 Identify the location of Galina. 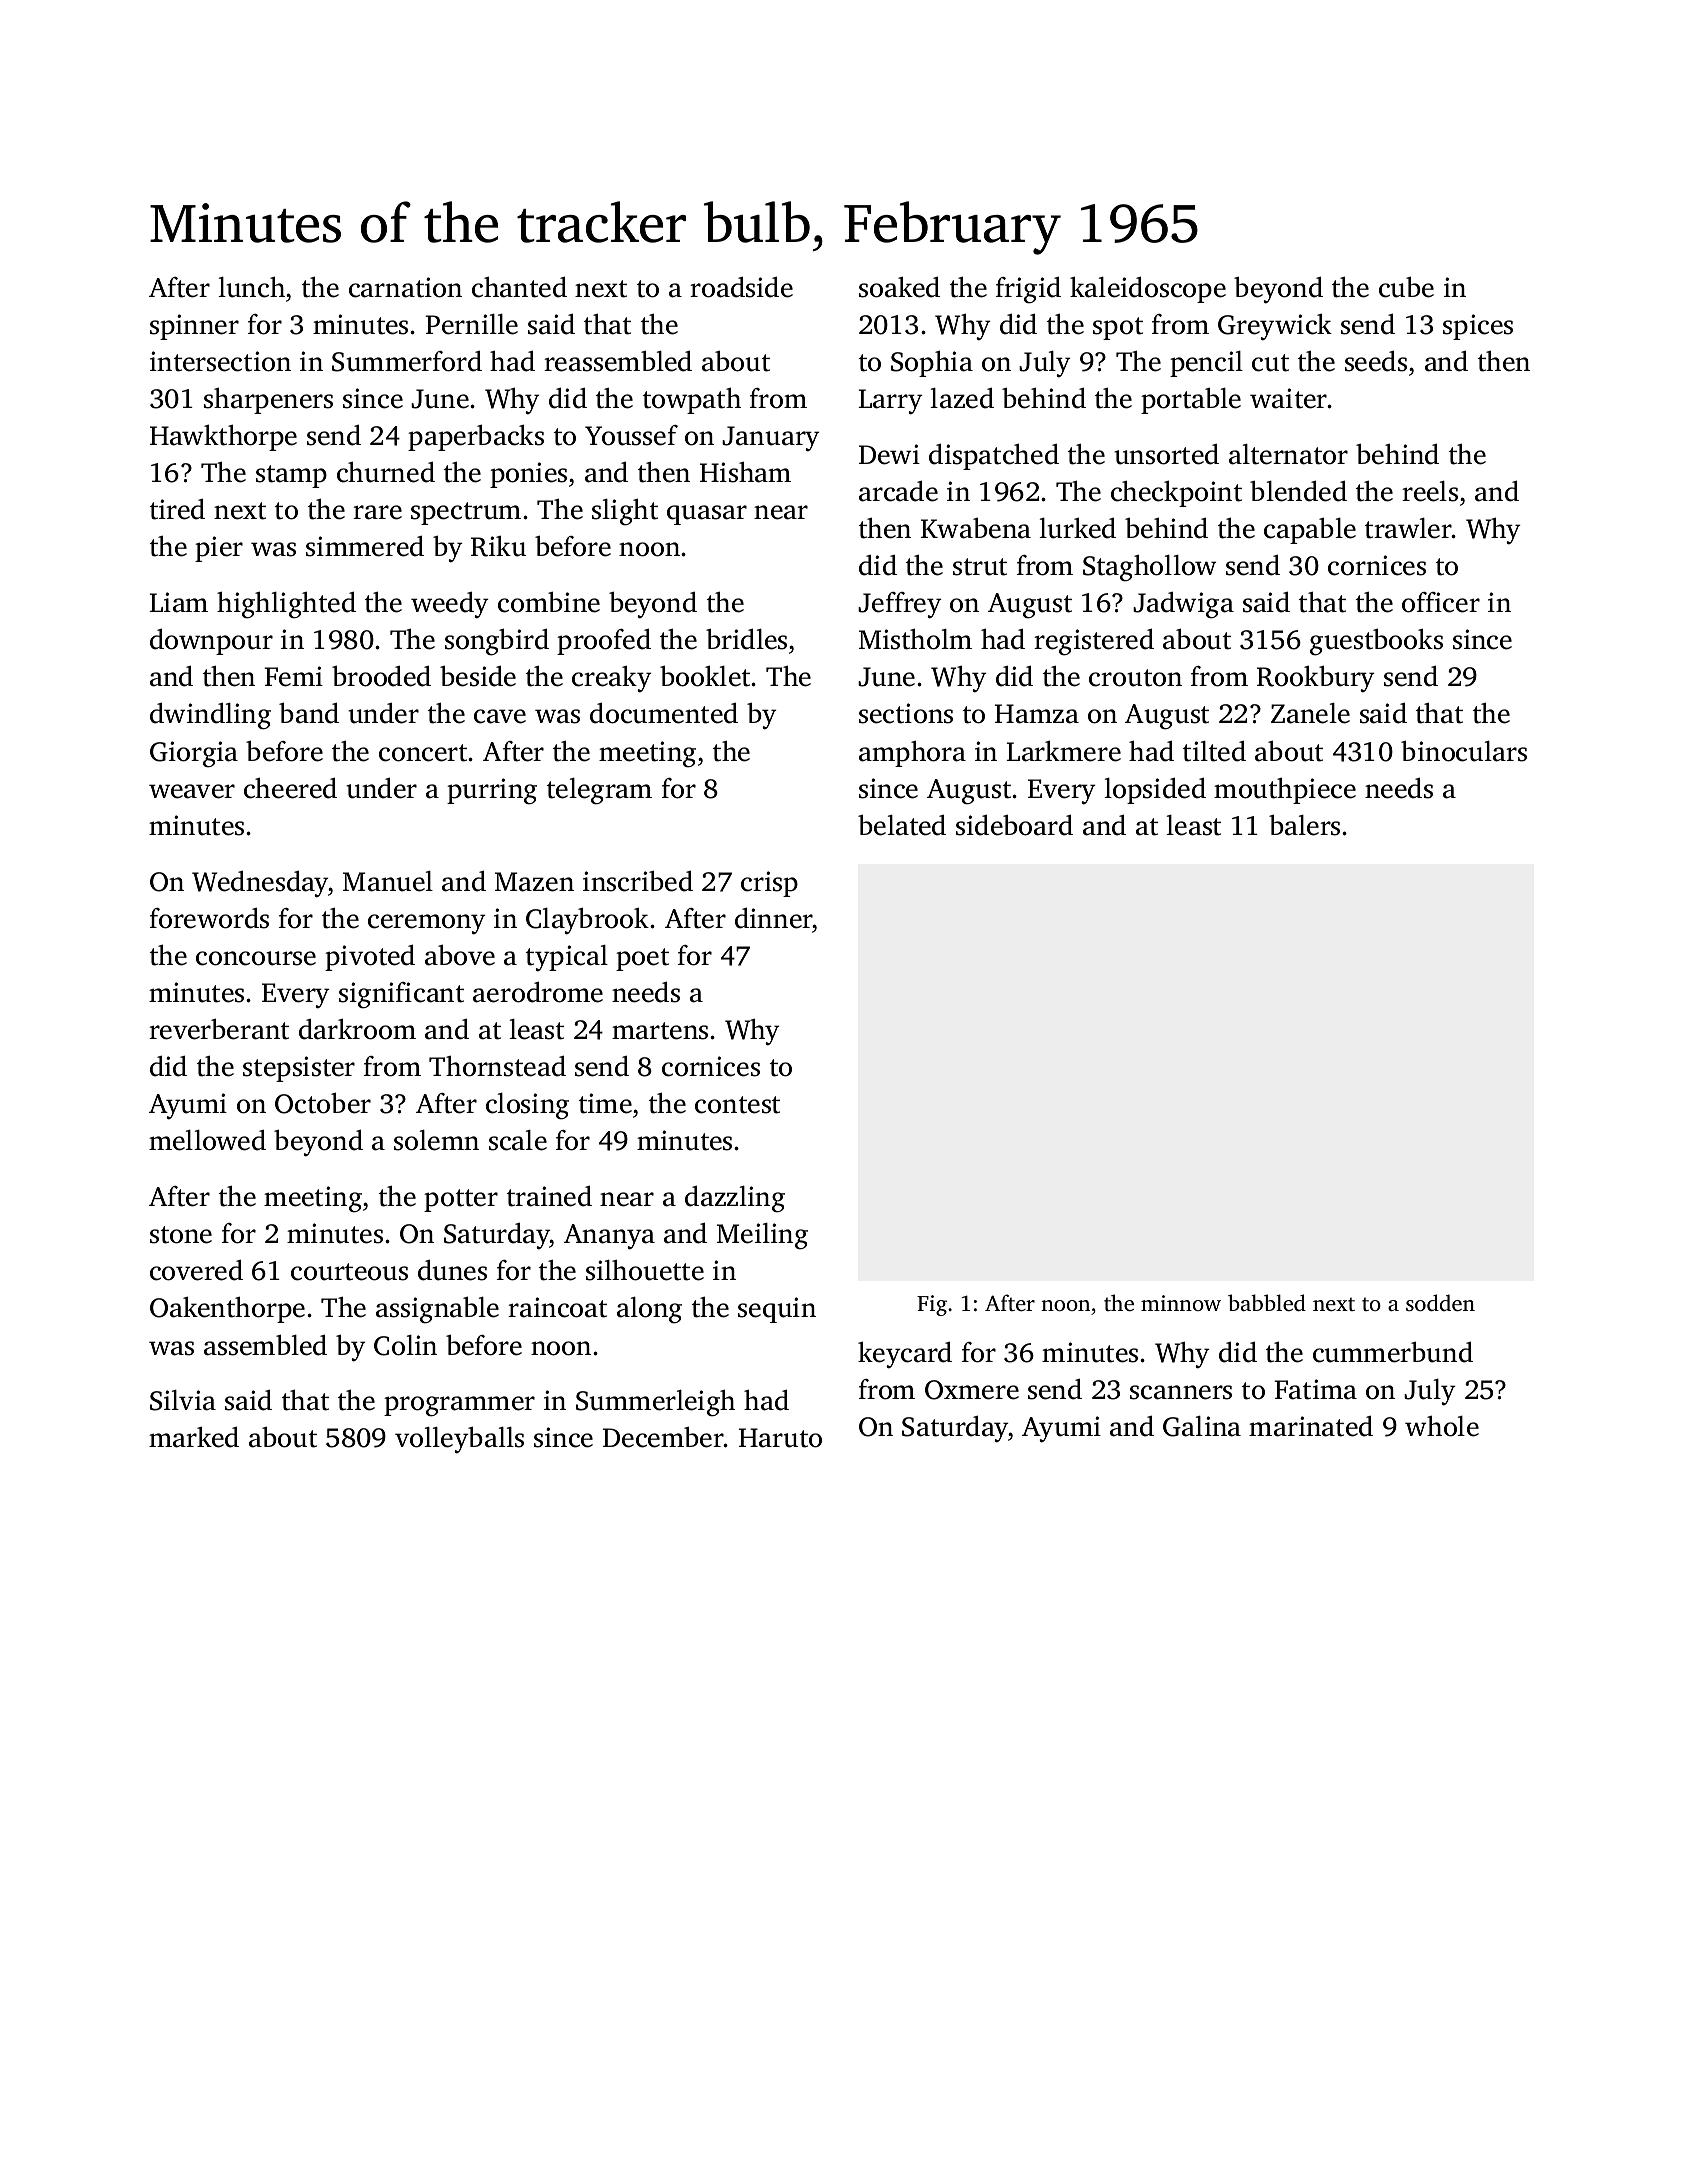
(1202, 1426).
